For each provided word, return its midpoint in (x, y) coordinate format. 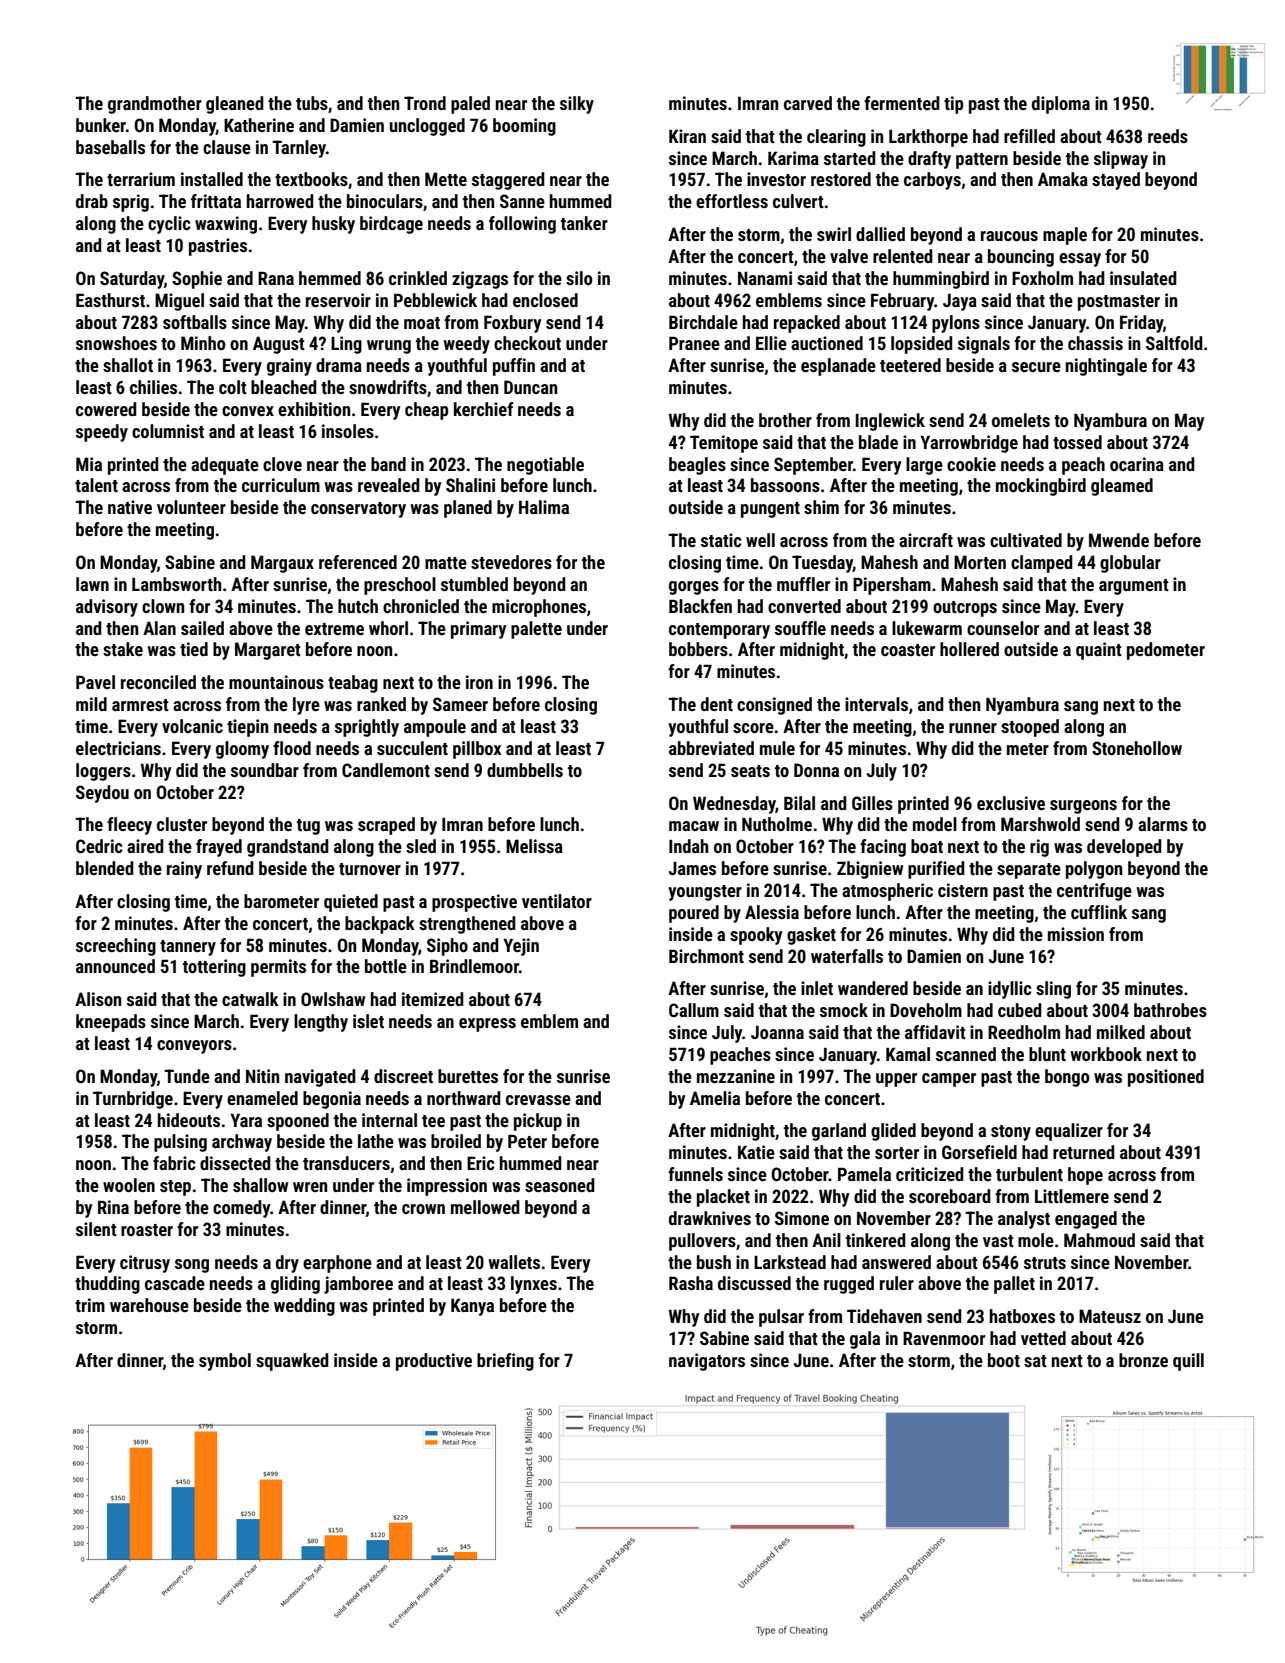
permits (278, 968)
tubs (312, 103)
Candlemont (386, 770)
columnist (168, 431)
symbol (225, 1362)
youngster (705, 893)
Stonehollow (1137, 748)
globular (1130, 564)
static (721, 540)
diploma (1061, 105)
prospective (474, 903)
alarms (1163, 824)
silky (577, 105)
